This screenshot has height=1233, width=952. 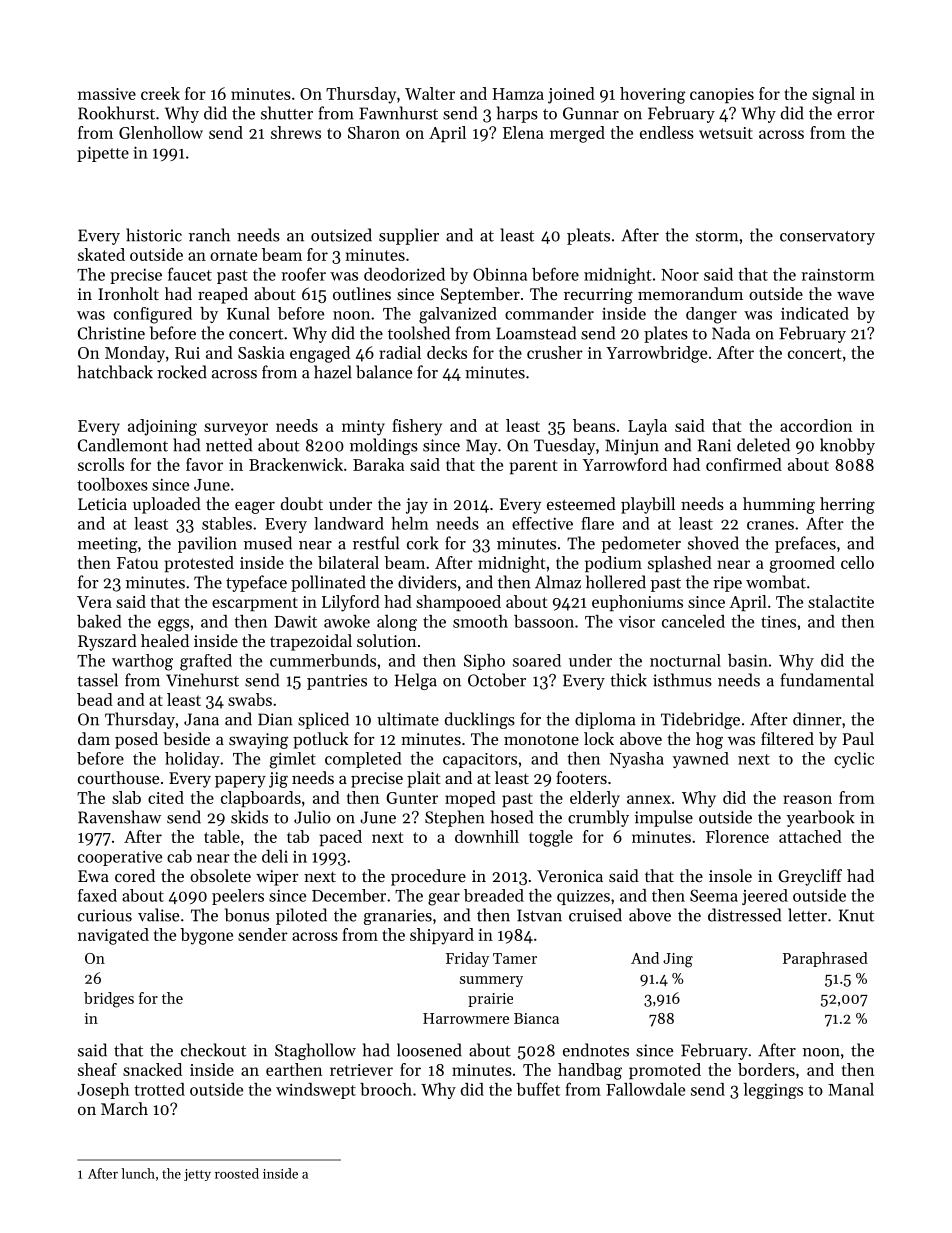 What do you see at coordinates (237, 1173) in the screenshot?
I see `roosted` at bounding box center [237, 1173].
